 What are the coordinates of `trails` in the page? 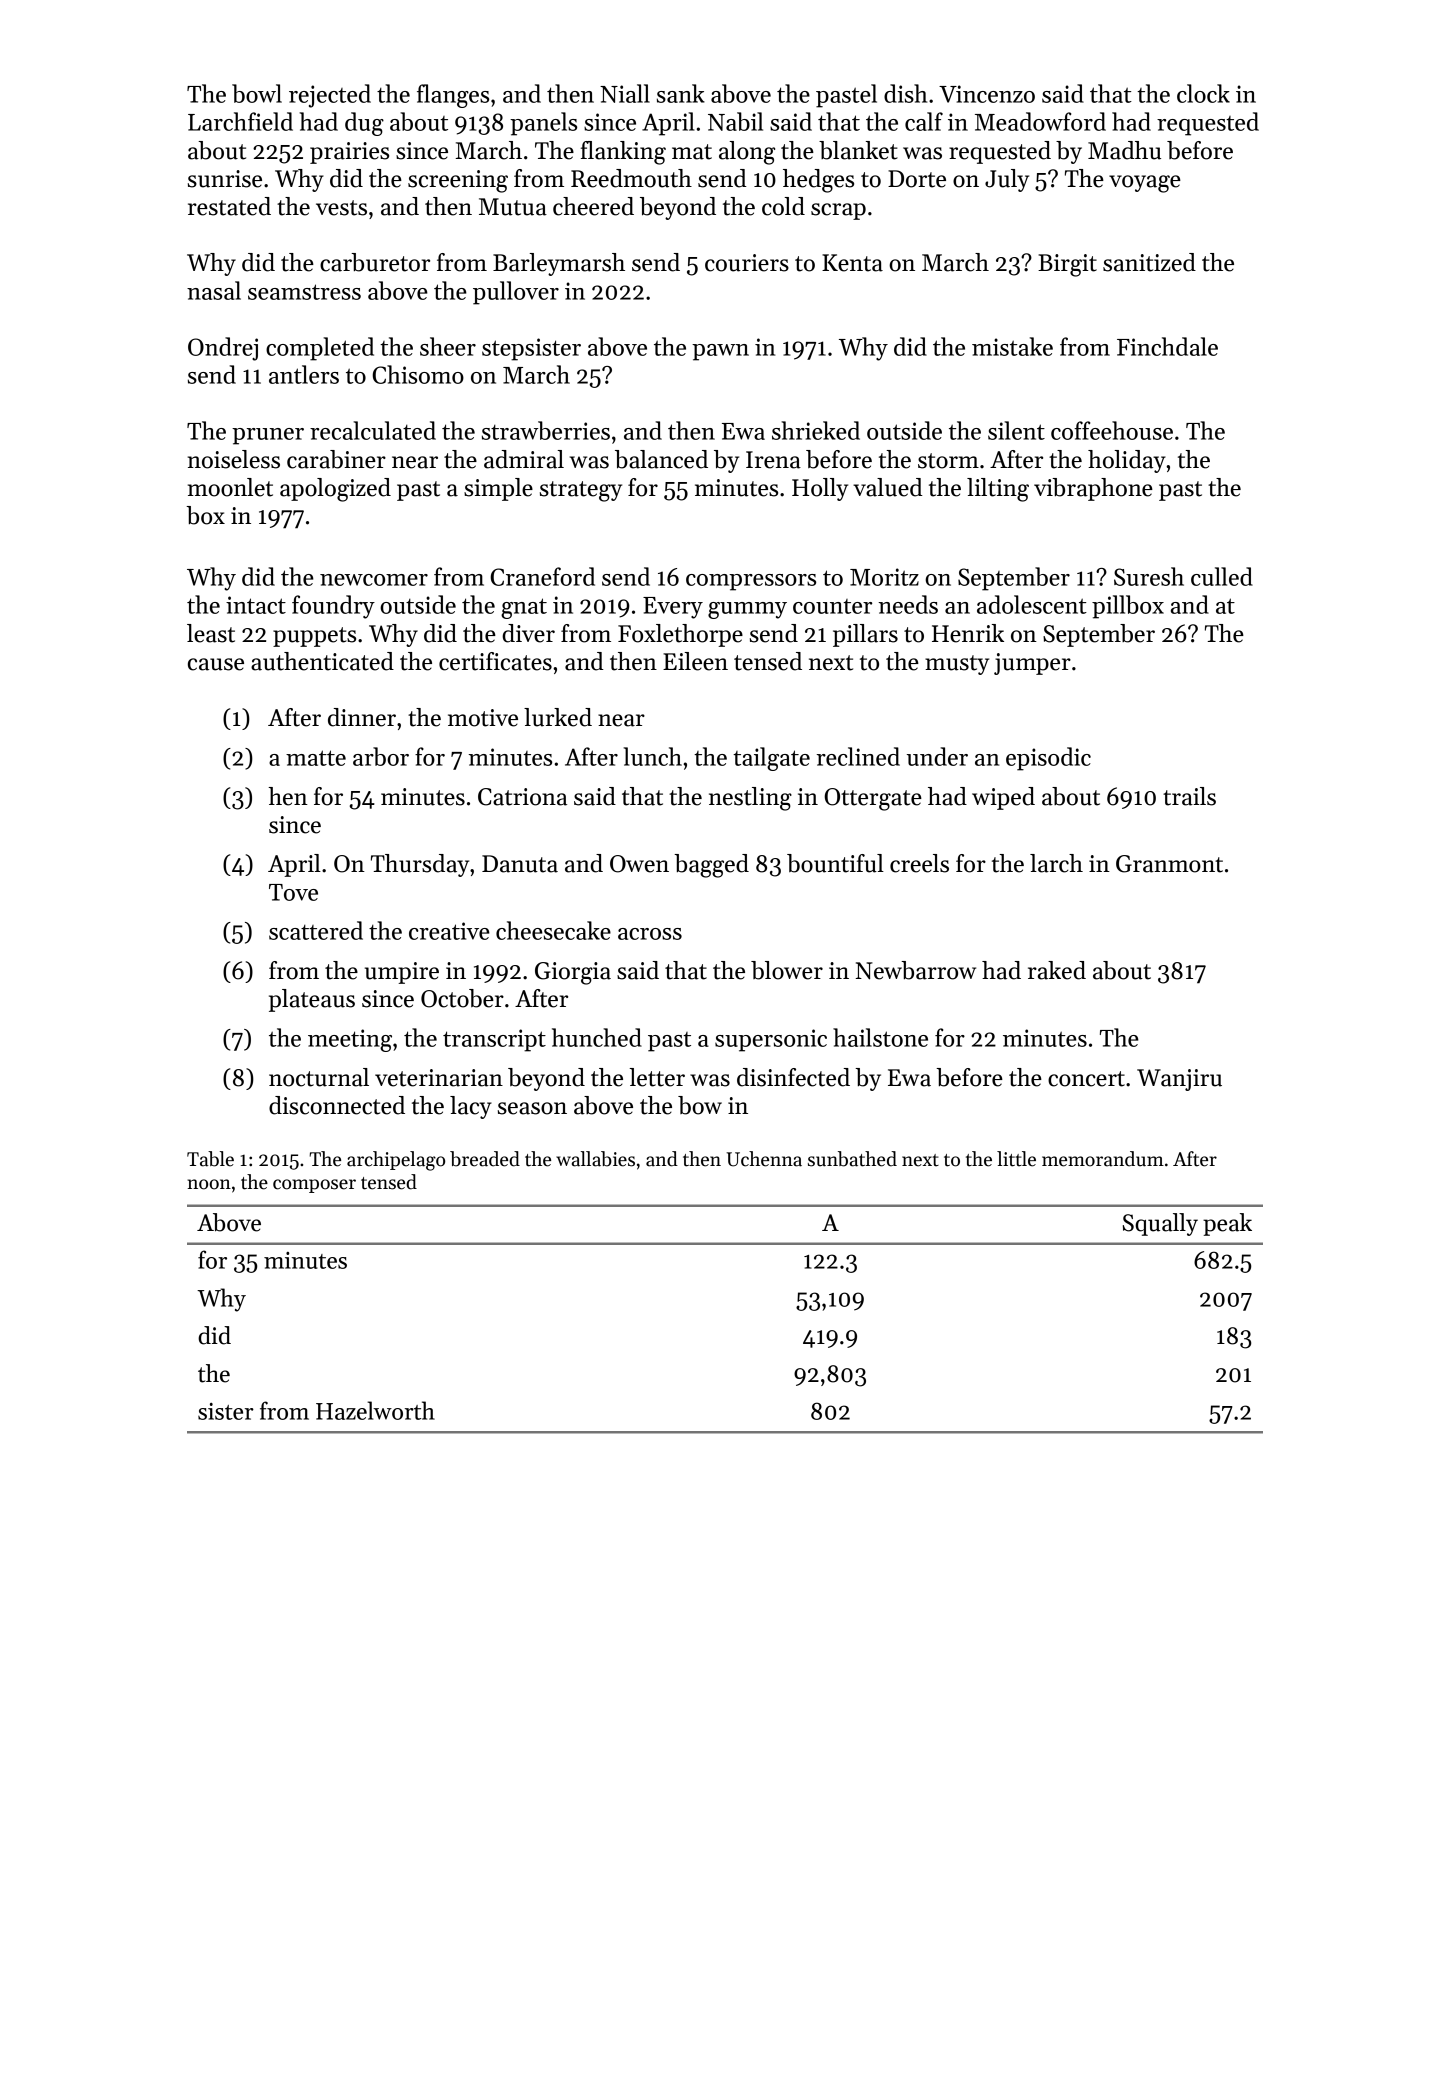 It's located at (1189, 796).
